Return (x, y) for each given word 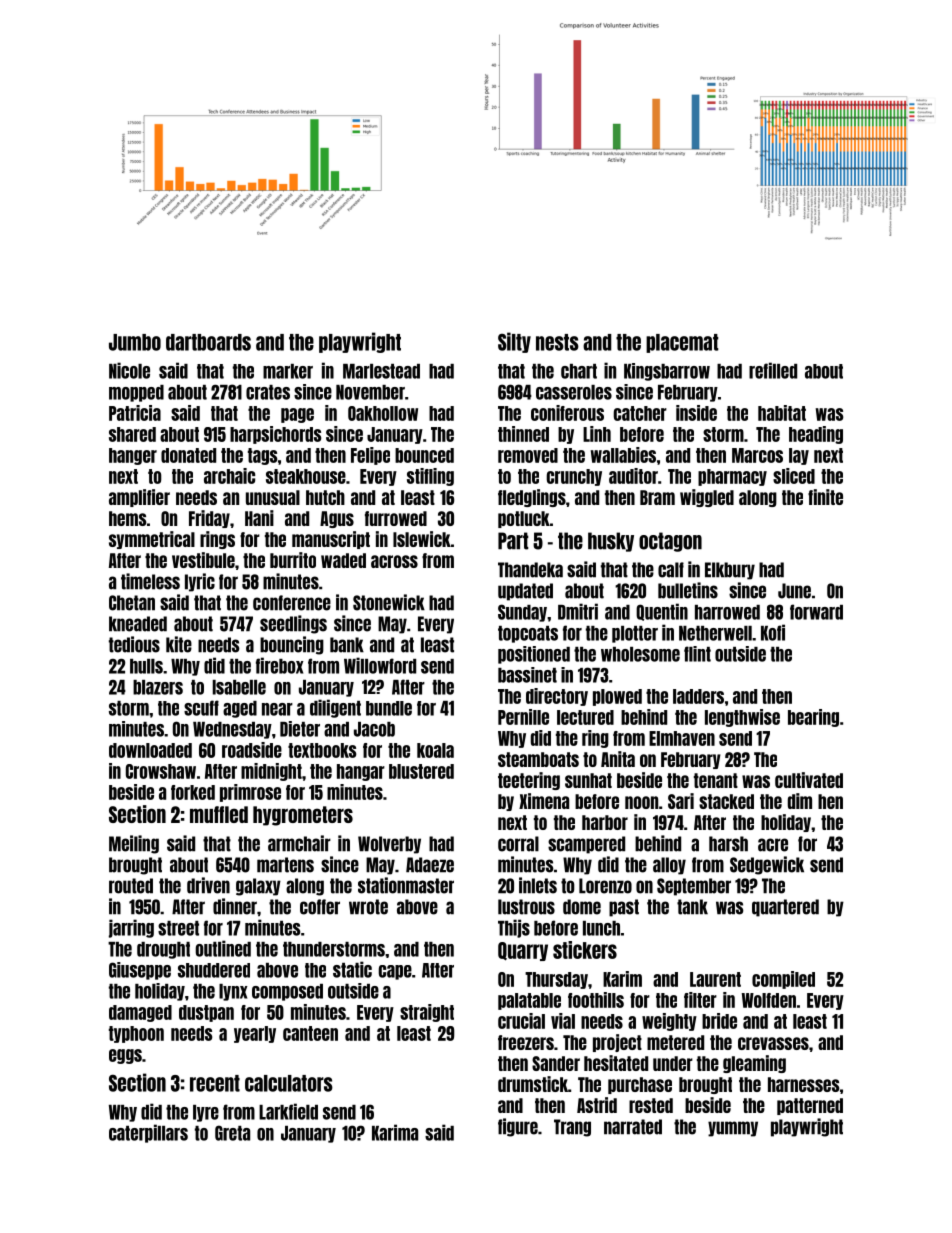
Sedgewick (767, 865)
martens (285, 865)
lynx (233, 992)
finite (825, 497)
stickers (585, 950)
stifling (430, 477)
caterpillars (148, 1133)
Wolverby (389, 845)
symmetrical (152, 540)
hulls (146, 666)
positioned (534, 655)
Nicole (129, 370)
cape (395, 972)
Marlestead (381, 371)
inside (696, 413)
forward (816, 612)
